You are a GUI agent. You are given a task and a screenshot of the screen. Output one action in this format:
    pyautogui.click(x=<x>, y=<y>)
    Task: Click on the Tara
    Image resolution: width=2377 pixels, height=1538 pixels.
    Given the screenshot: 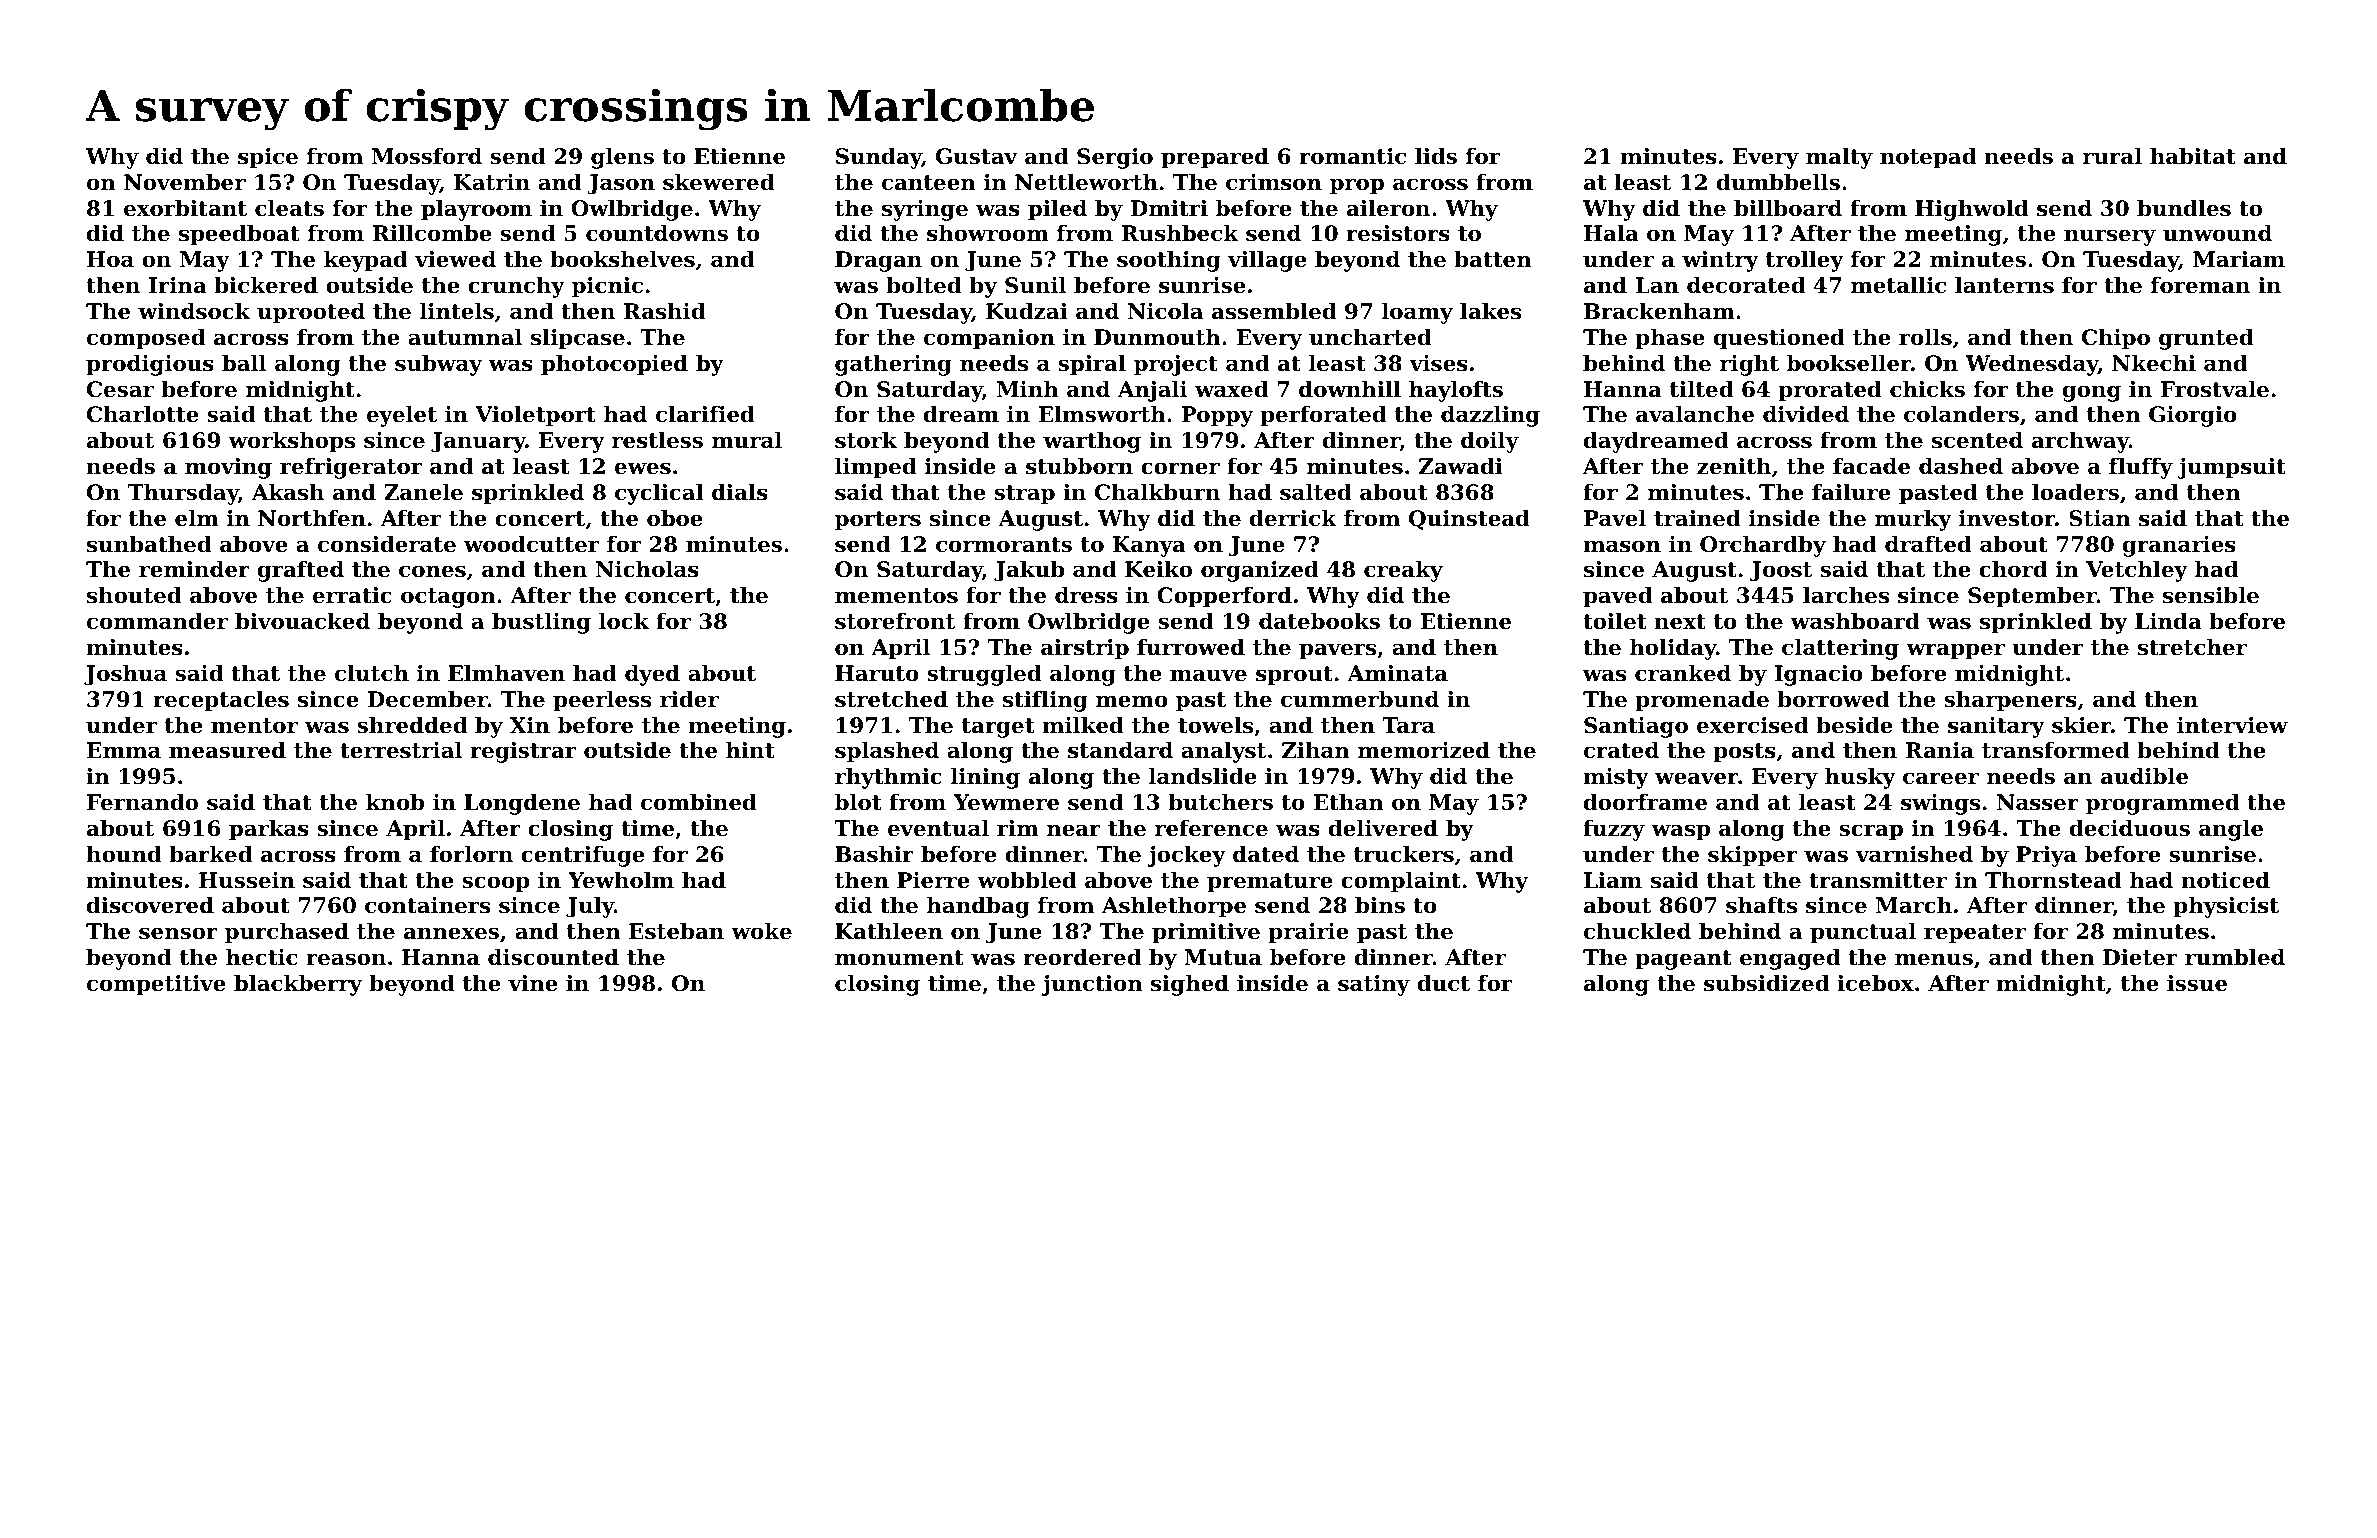 What is the action you would take?
    pyautogui.click(x=1408, y=725)
